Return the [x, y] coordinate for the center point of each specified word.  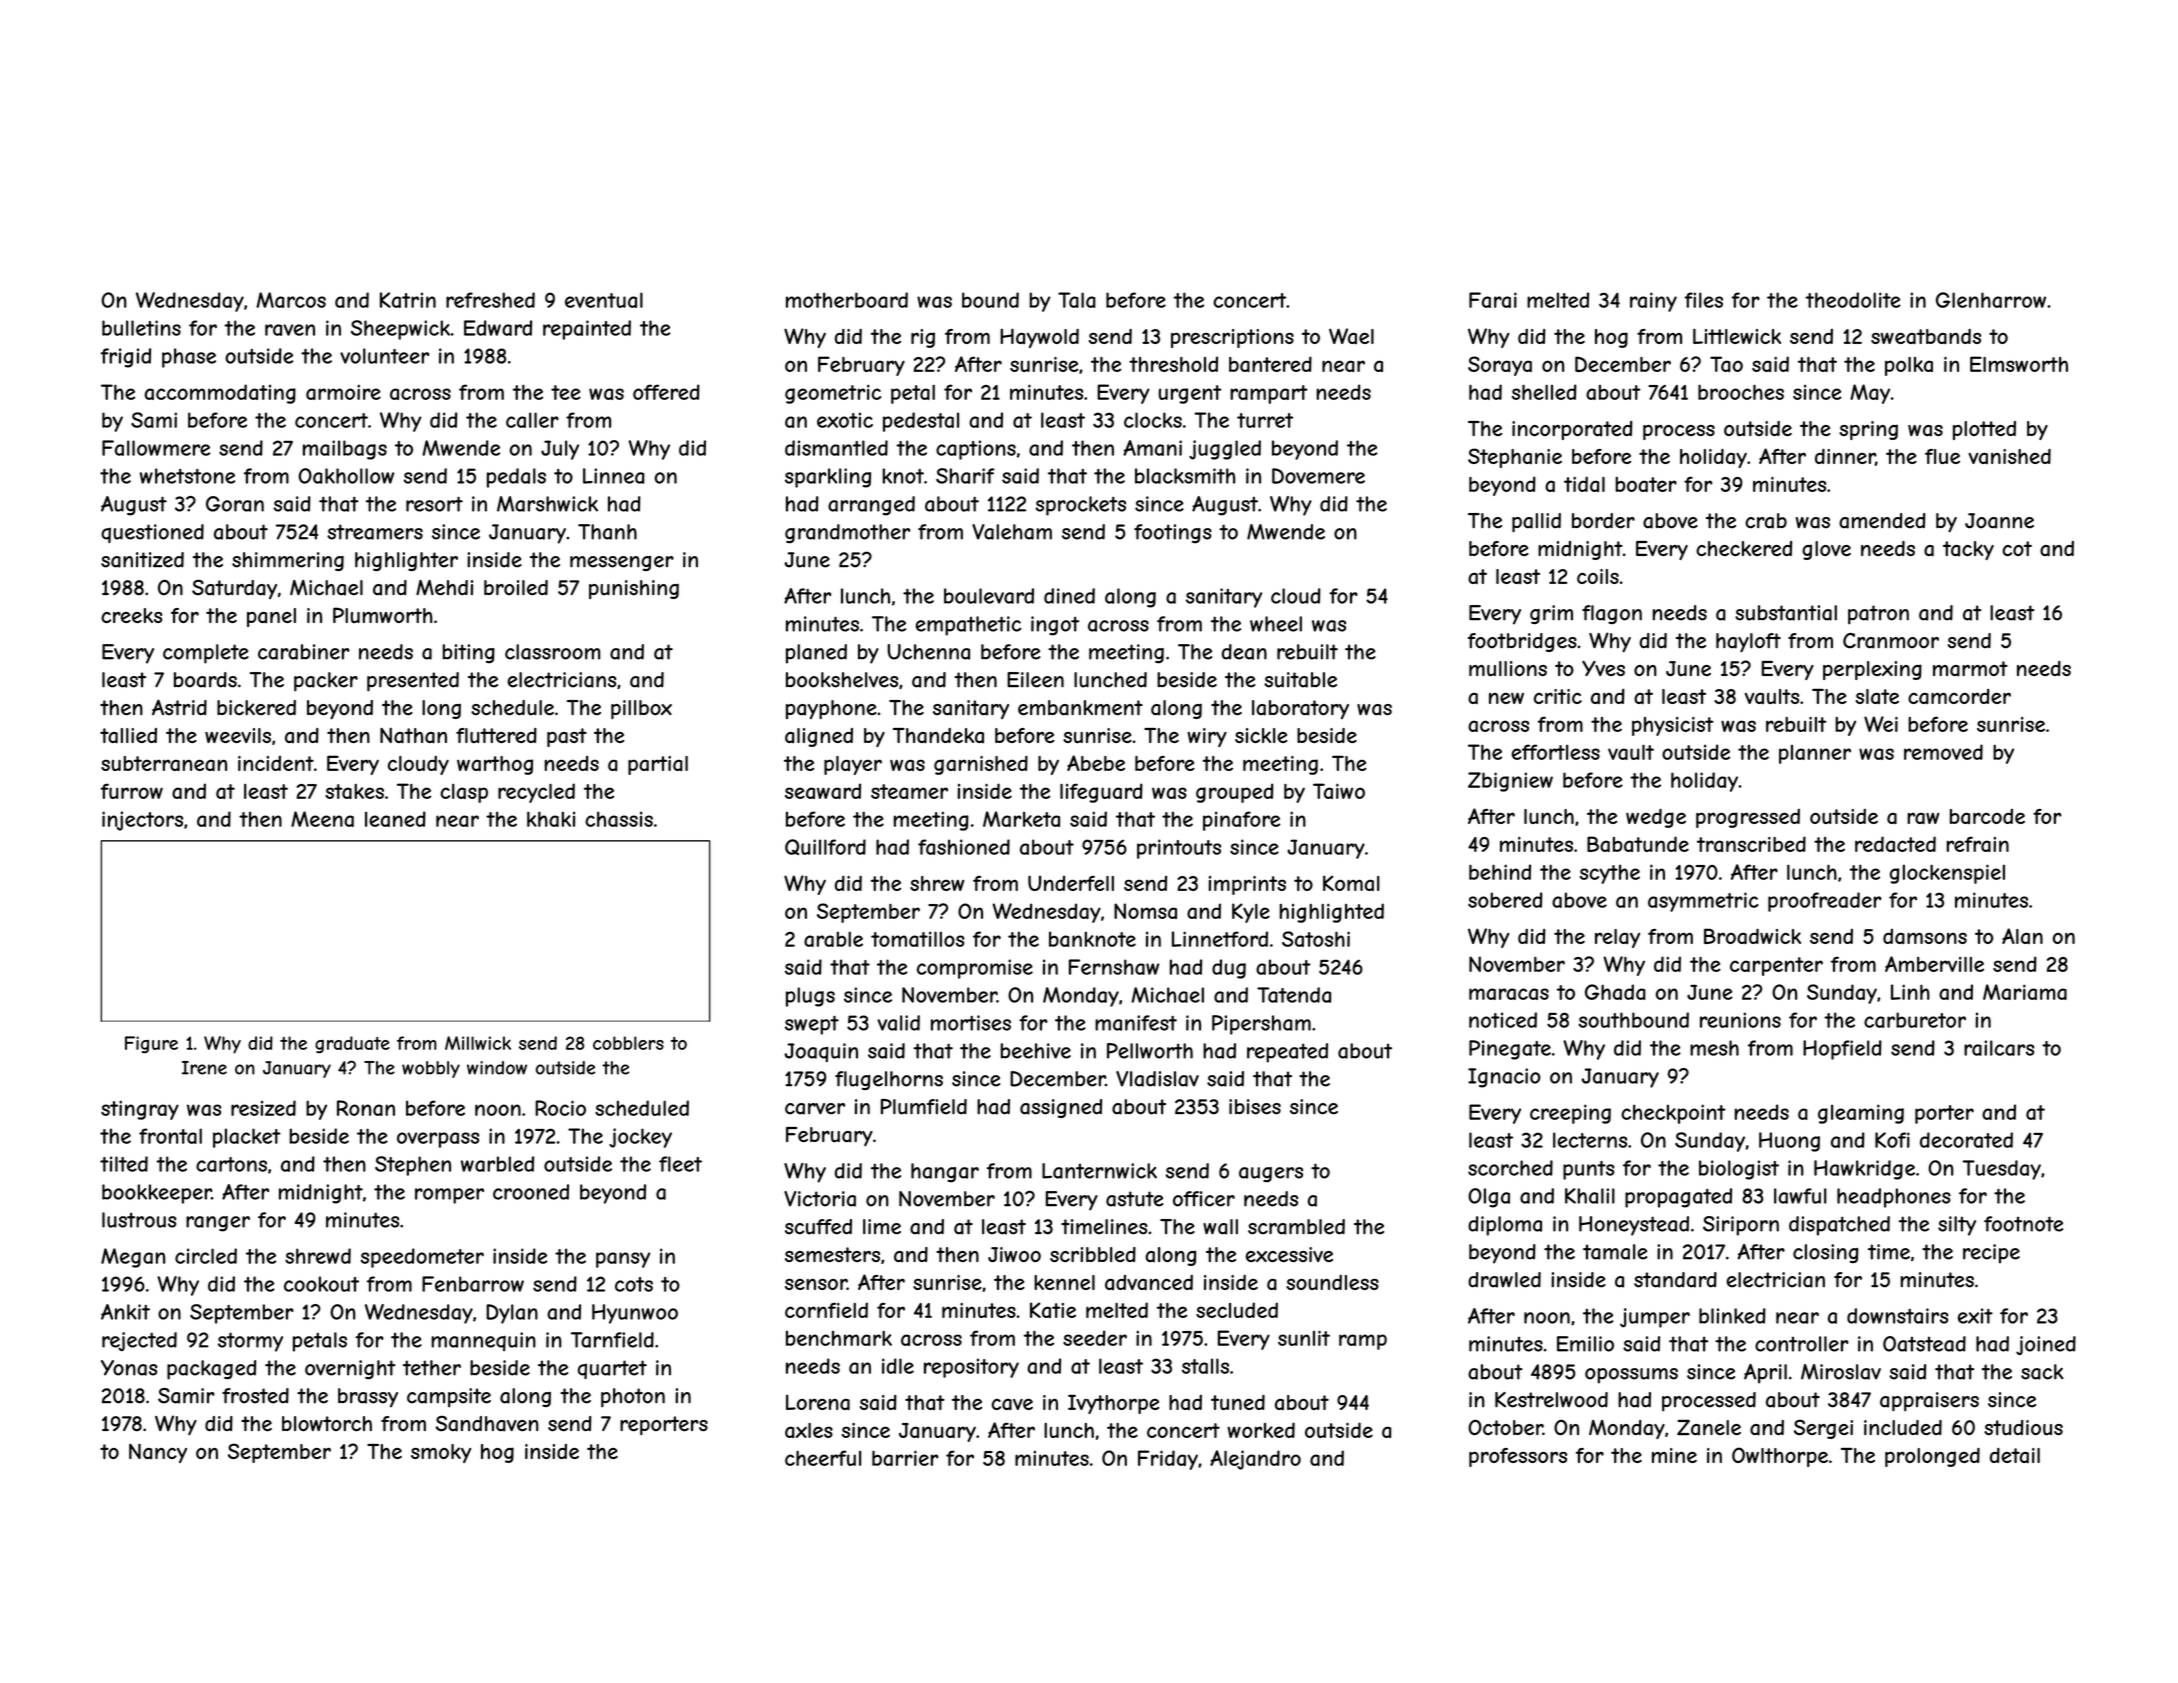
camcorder [1959, 696]
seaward [823, 791]
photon [633, 1398]
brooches [1741, 392]
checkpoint [1673, 1114]
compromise [975, 969]
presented [413, 682]
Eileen [1035, 680]
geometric [833, 394]
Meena [322, 819]
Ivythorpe [1114, 1404]
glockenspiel [1947, 874]
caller [532, 420]
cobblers [628, 1043]
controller [1802, 1344]
